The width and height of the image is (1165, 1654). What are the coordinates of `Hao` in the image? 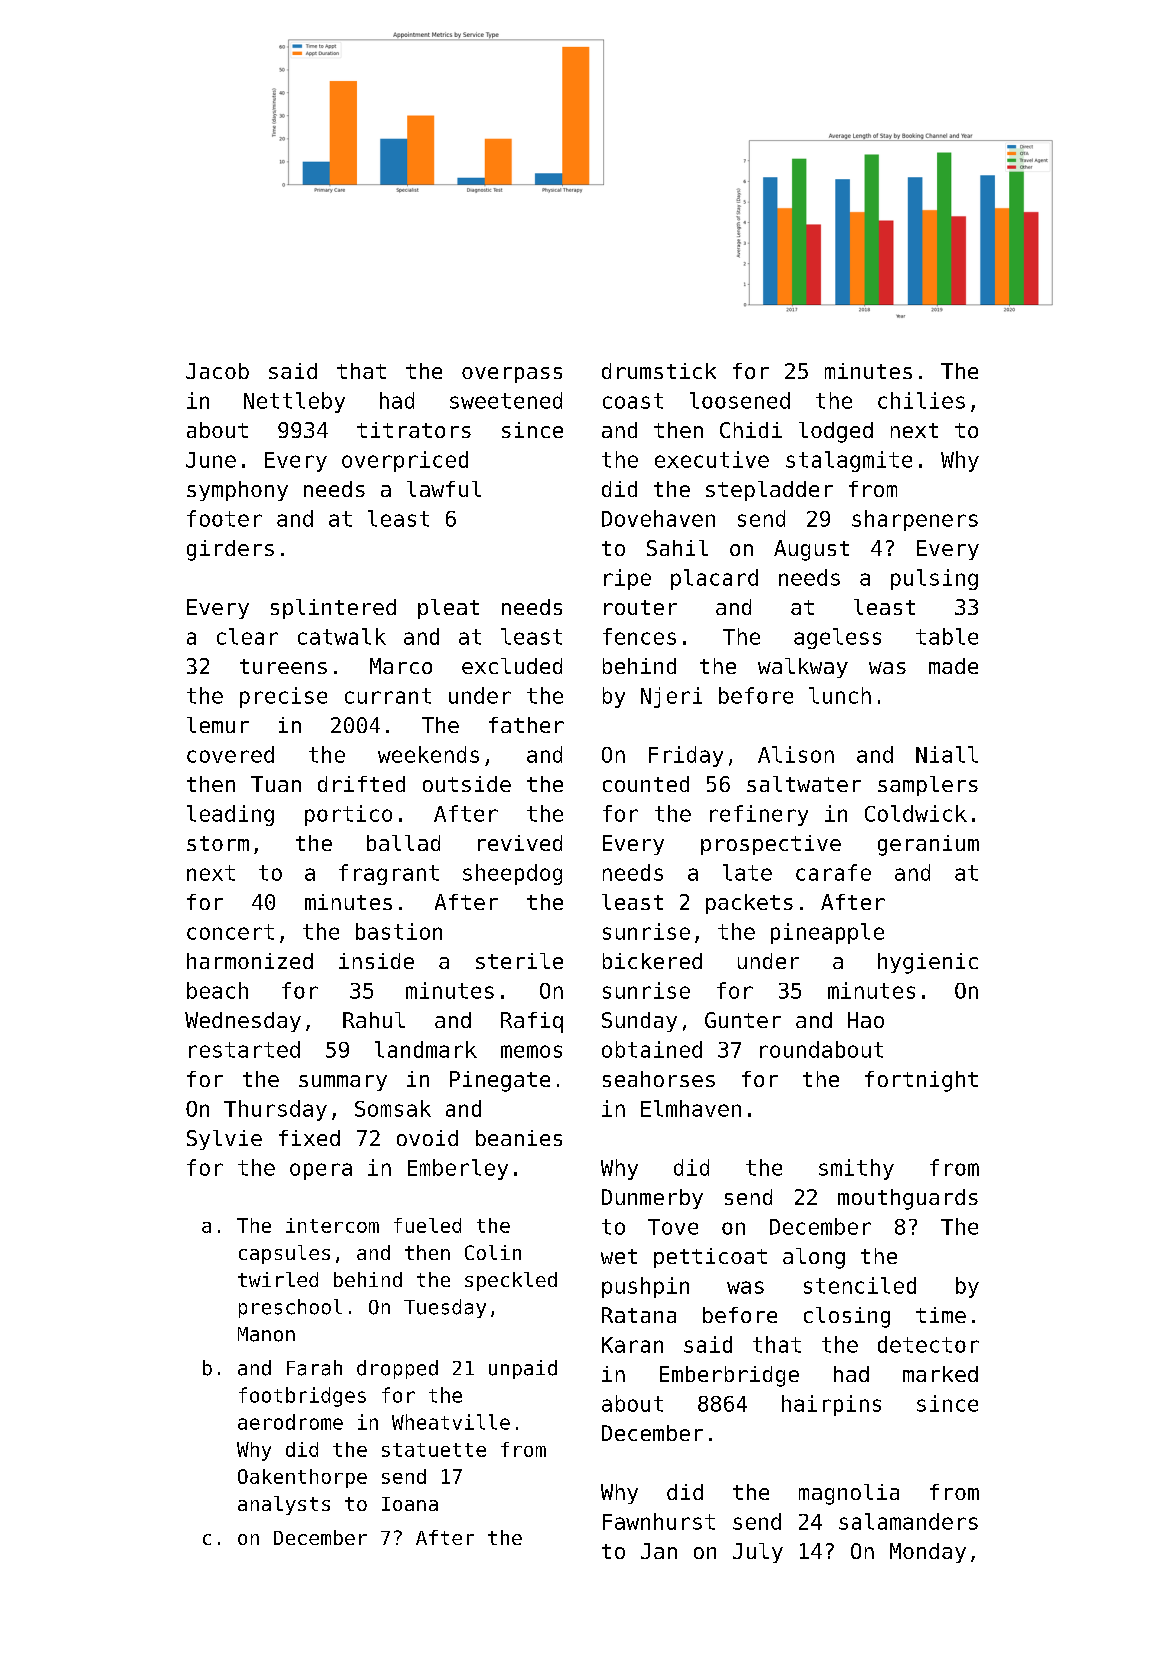 It's located at (866, 1020).
